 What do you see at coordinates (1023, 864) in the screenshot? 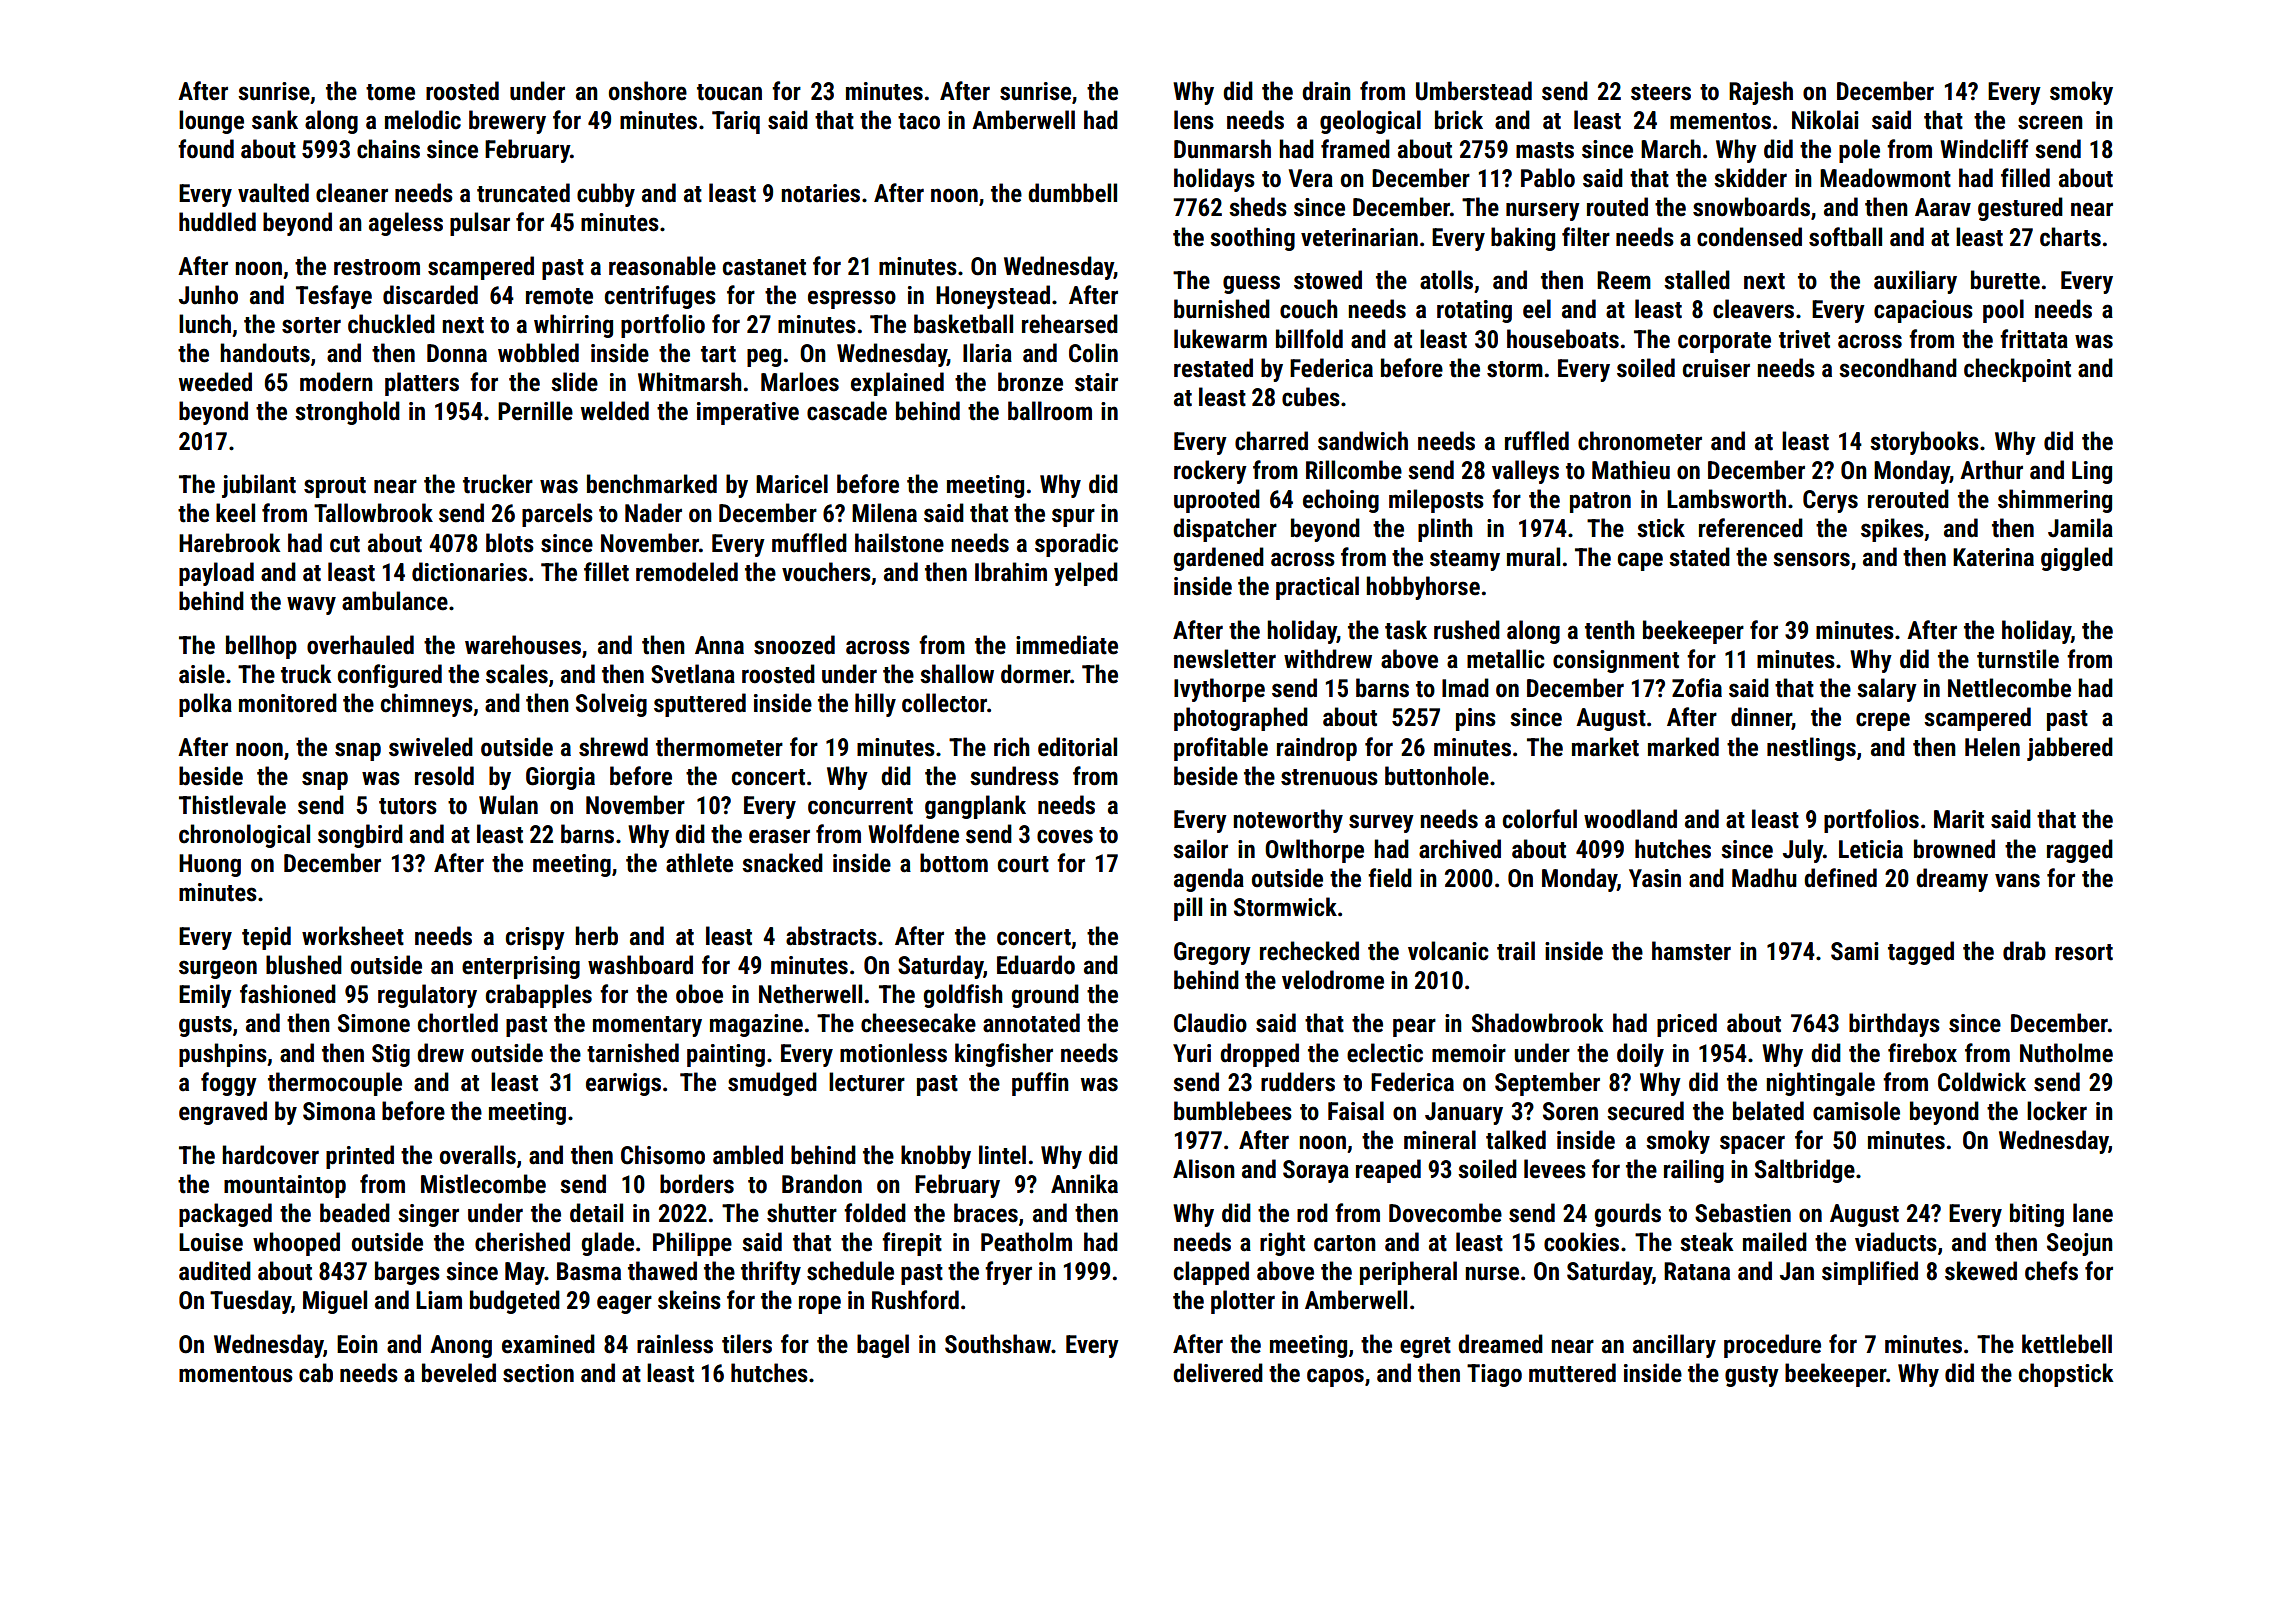
I see `court` at bounding box center [1023, 864].
